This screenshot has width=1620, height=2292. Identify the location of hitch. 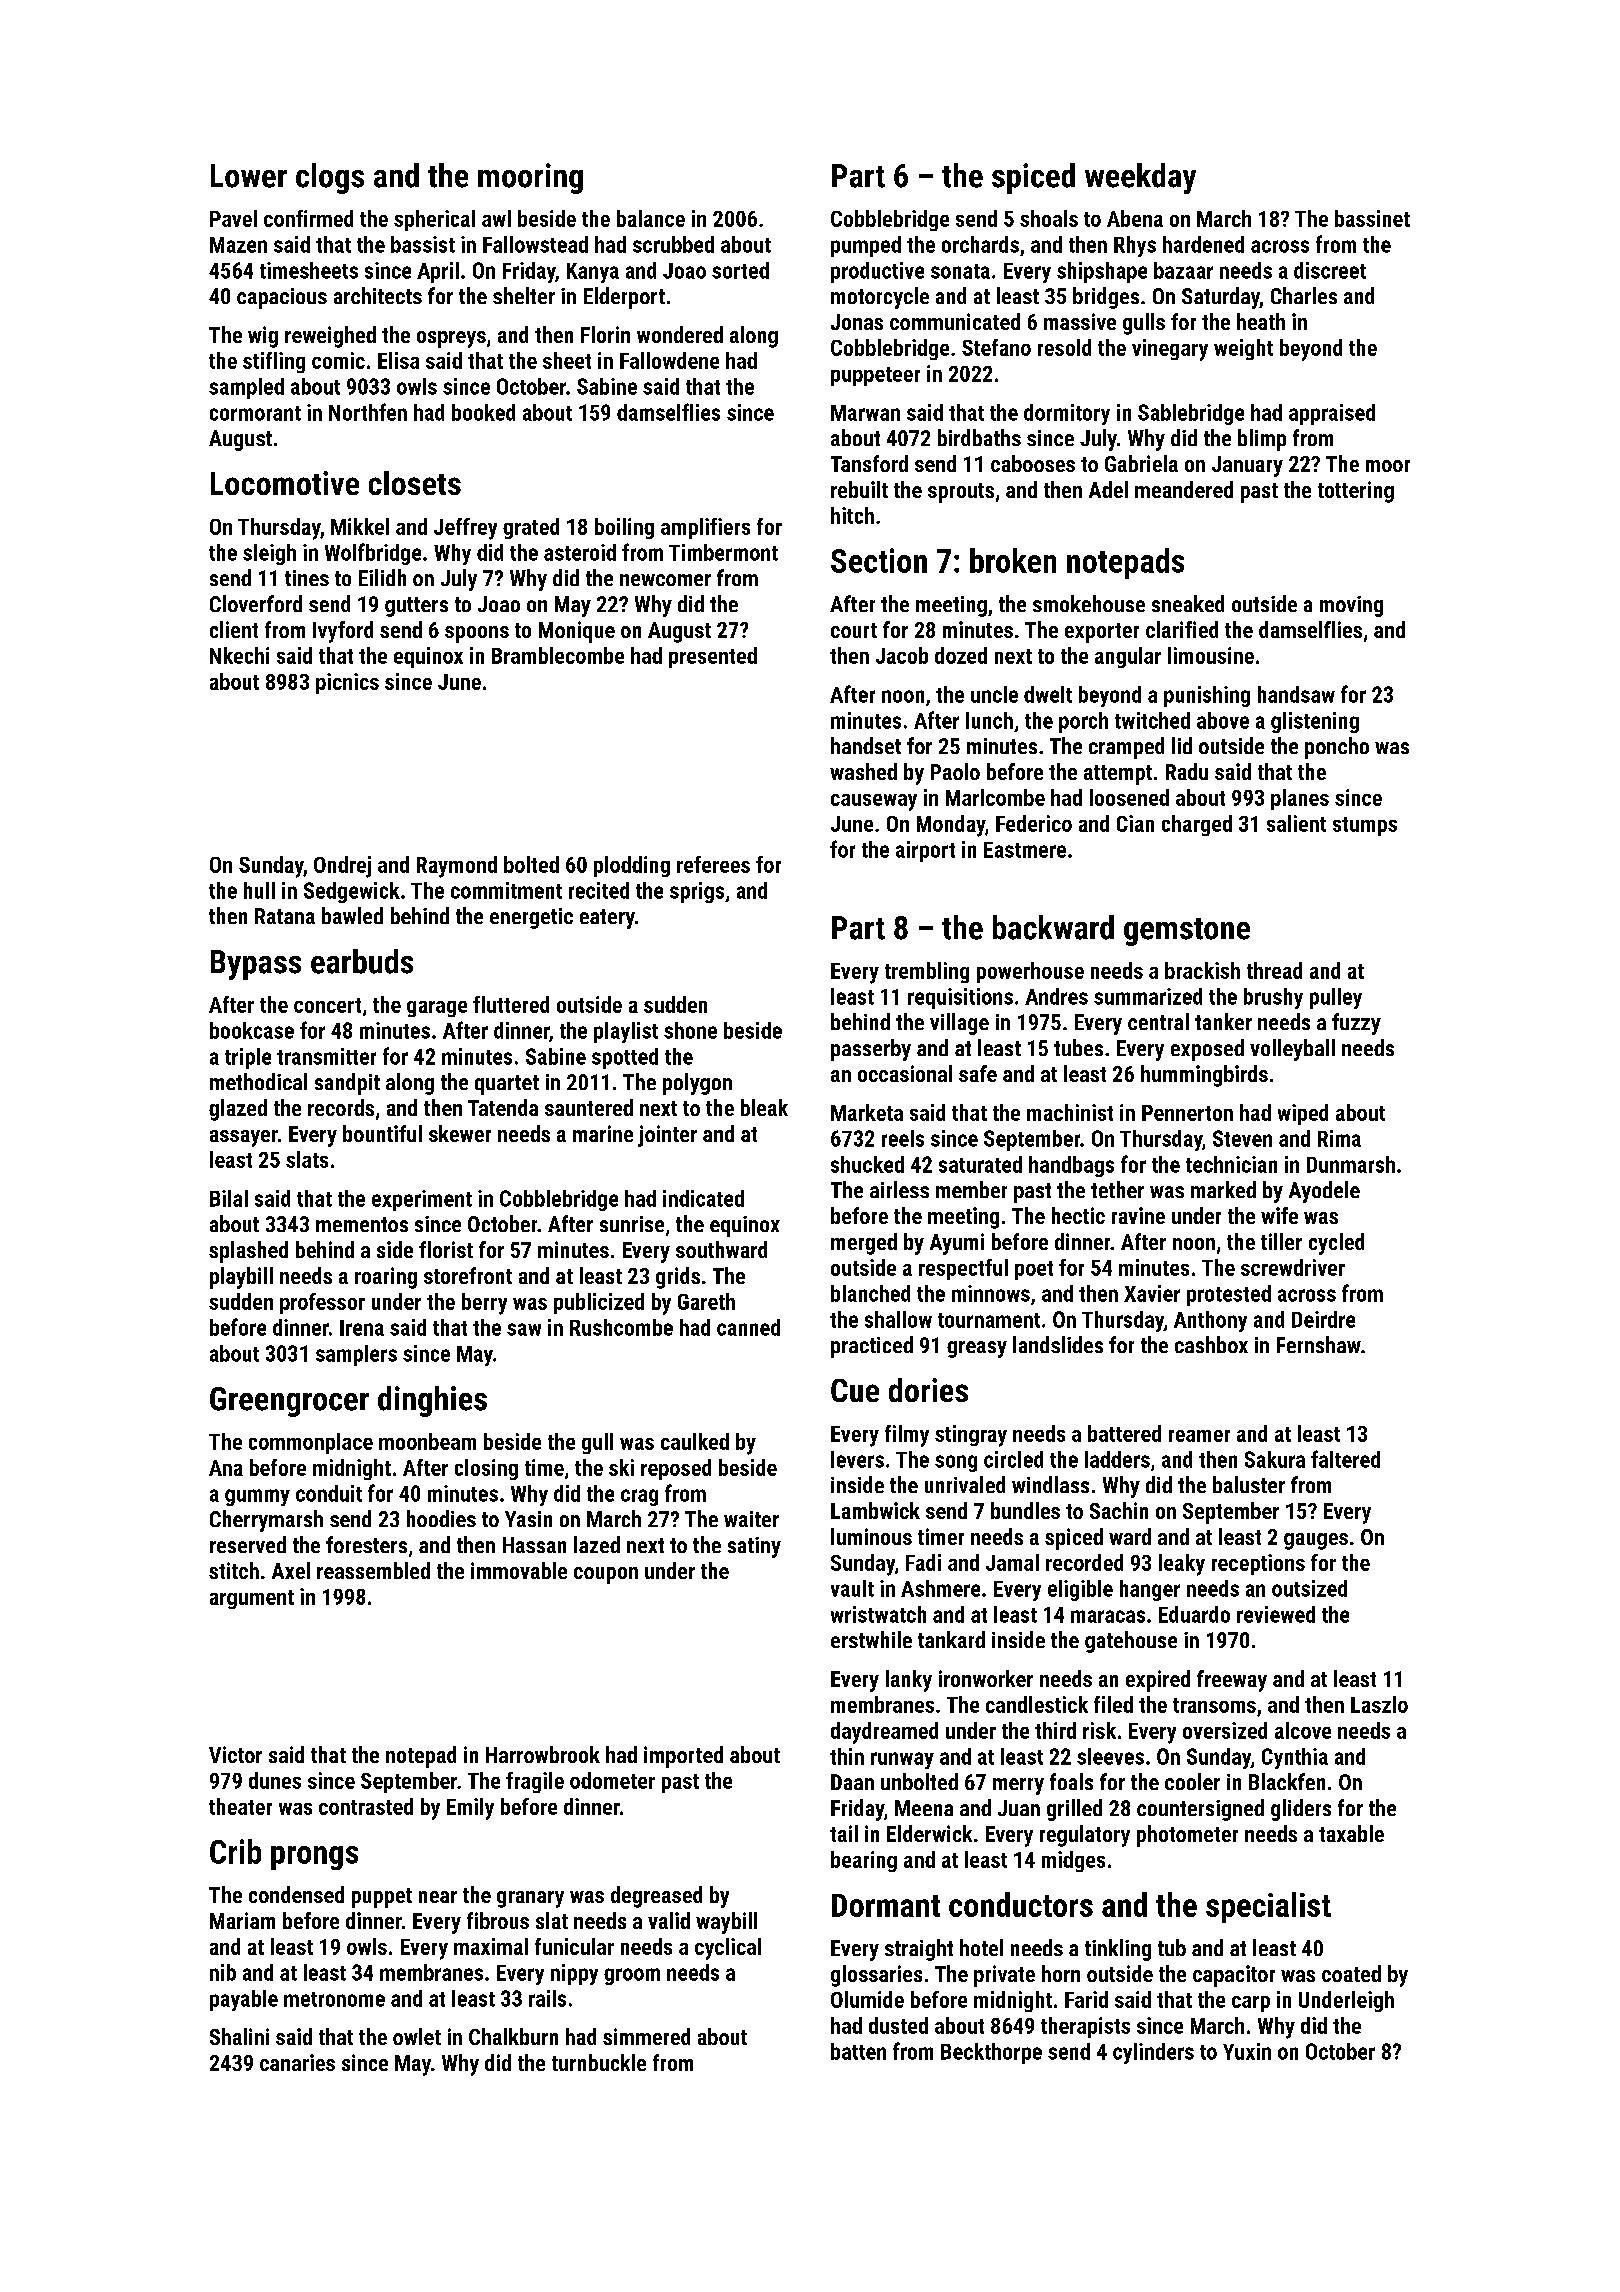
(852, 515).
